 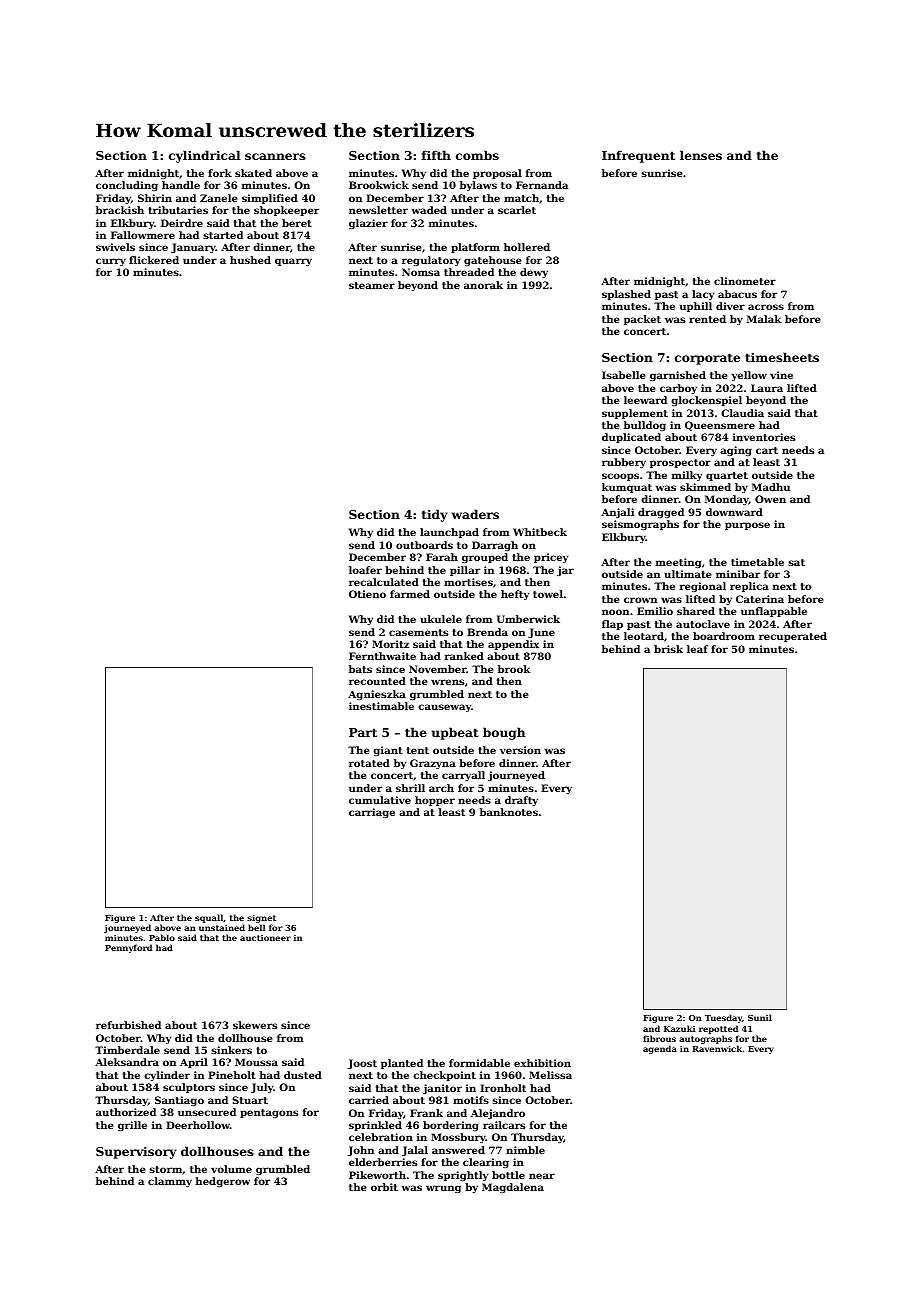 I want to click on July, so click(x=262, y=1088).
